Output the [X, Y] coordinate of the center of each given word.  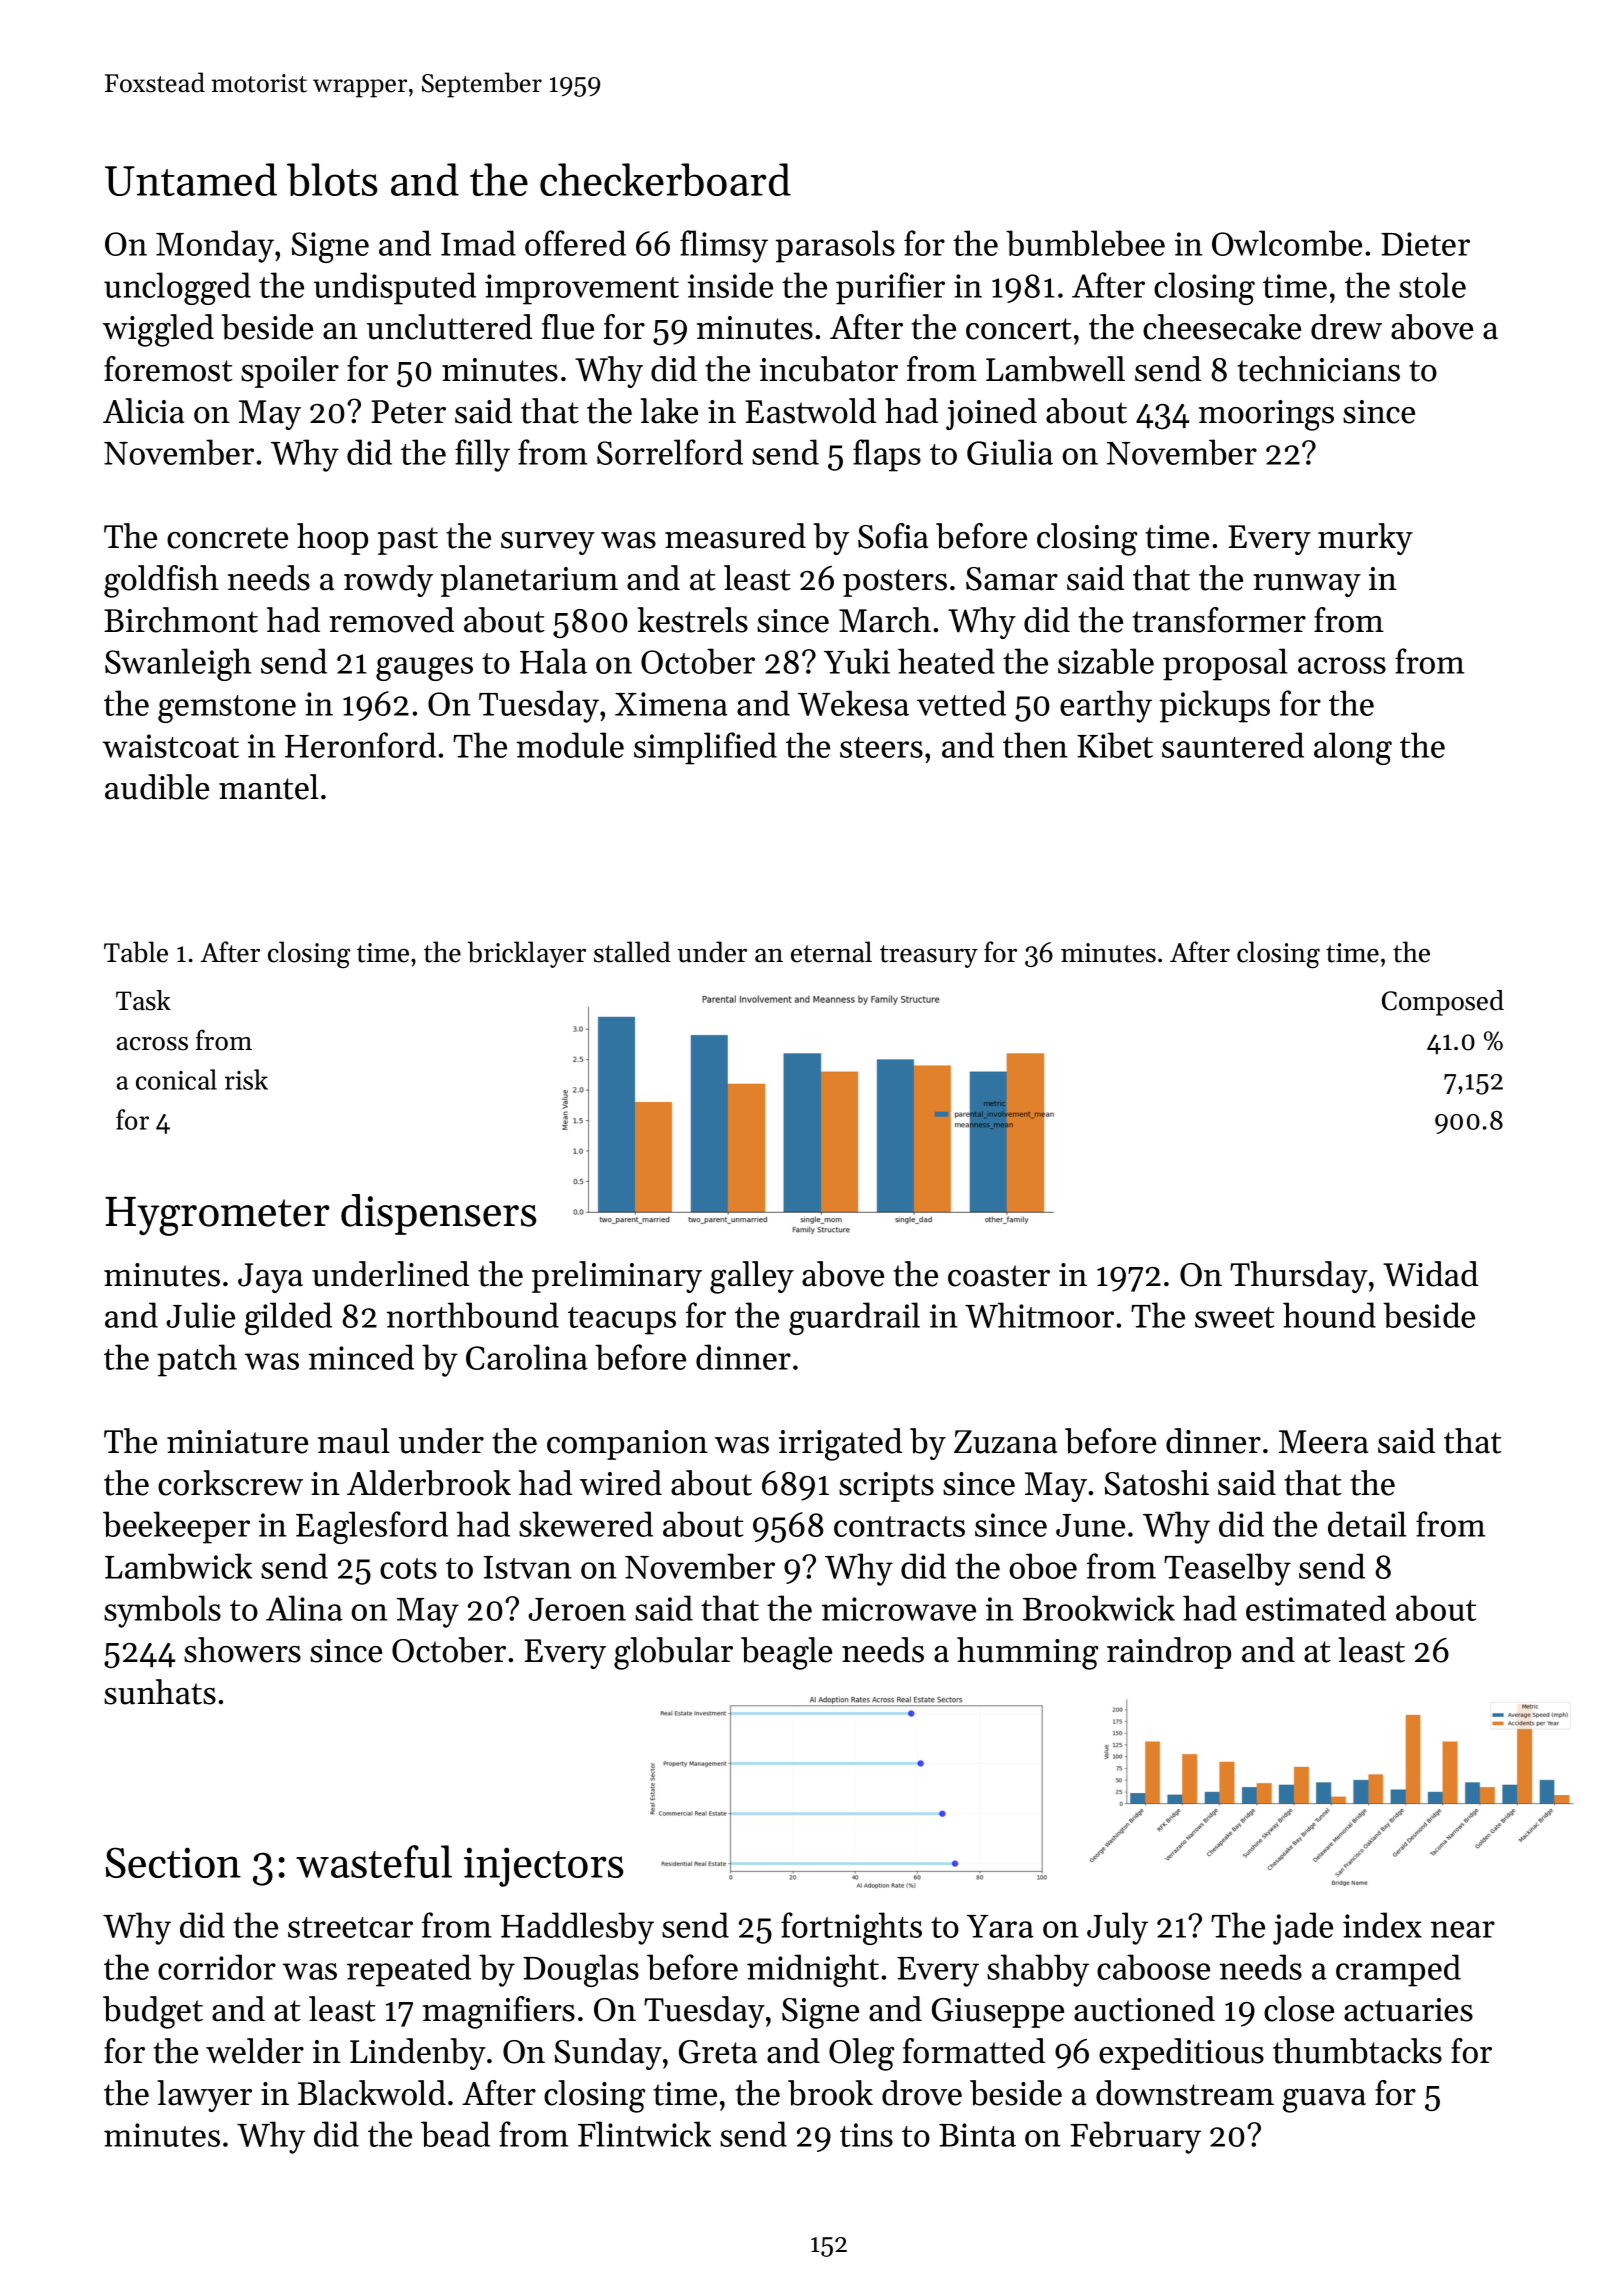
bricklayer [526, 954]
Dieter [1425, 244]
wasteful [374, 1861]
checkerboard [665, 179]
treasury [929, 956]
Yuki [857, 661]
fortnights [851, 1928]
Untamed [191, 179]
